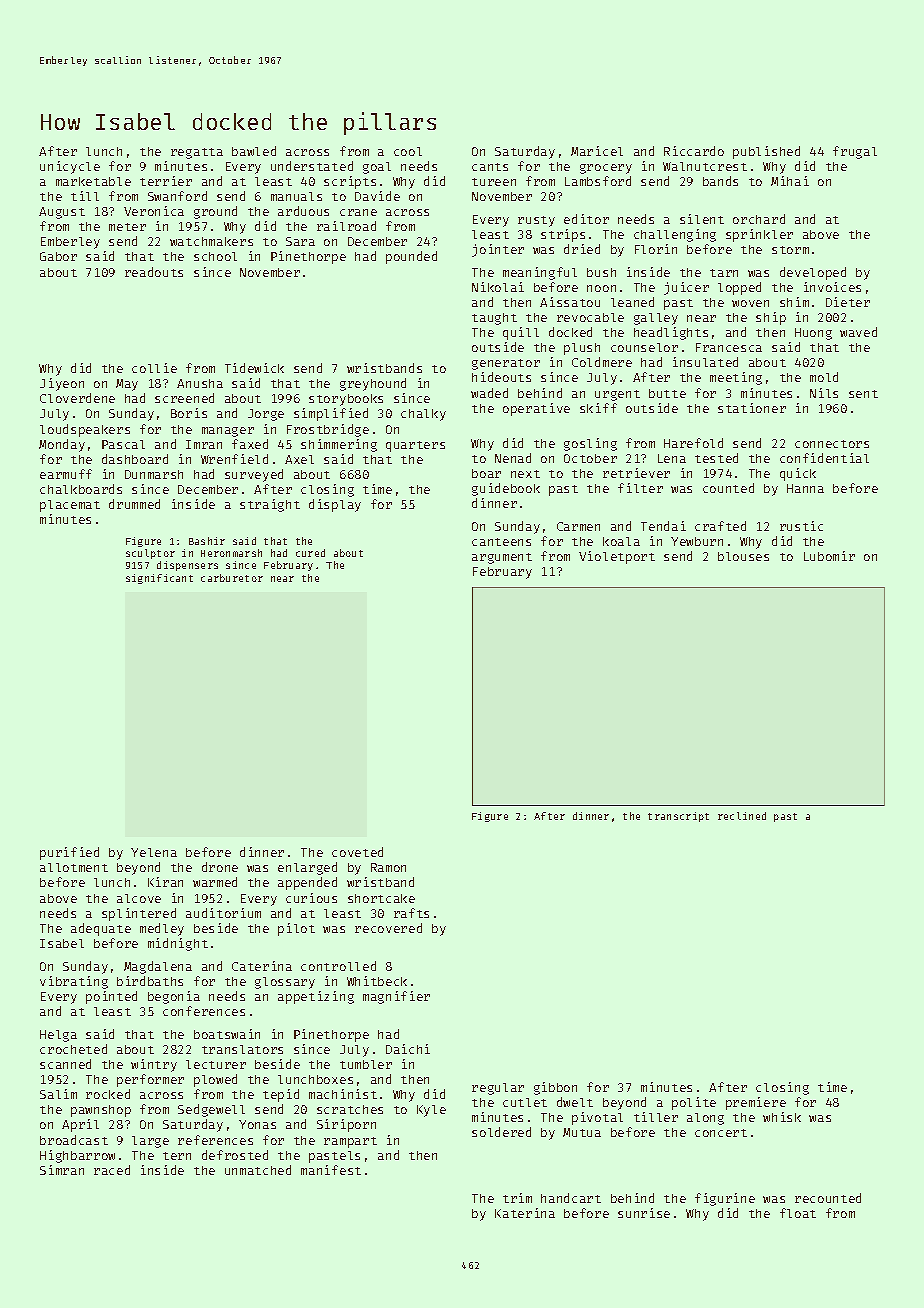 This image has height=1308, width=924. Describe the element at coordinates (766, 152) in the image. I see `published` at that location.
